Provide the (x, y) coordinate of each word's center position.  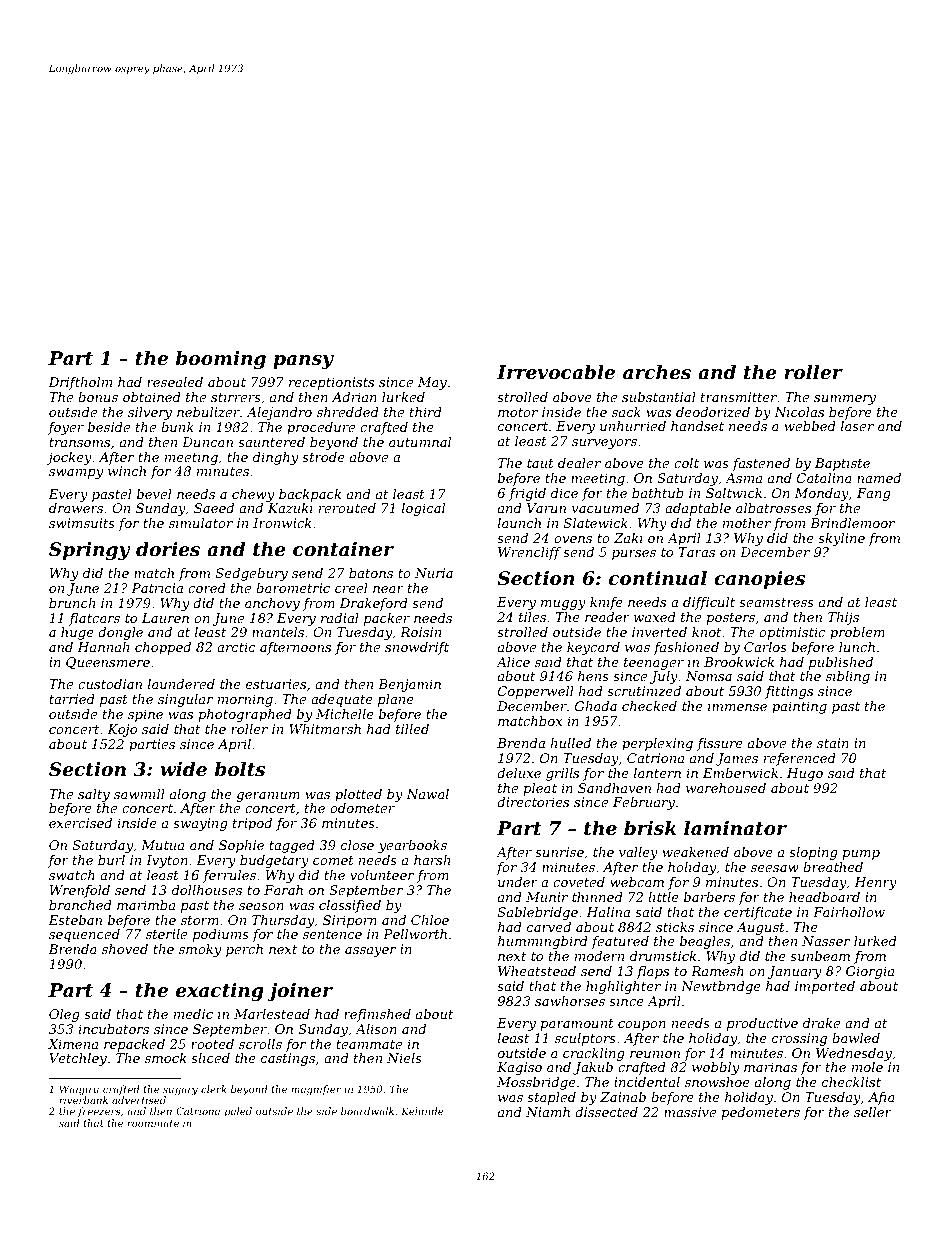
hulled (570, 743)
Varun (546, 508)
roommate (153, 1123)
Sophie (241, 846)
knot (706, 632)
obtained (152, 397)
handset (697, 426)
